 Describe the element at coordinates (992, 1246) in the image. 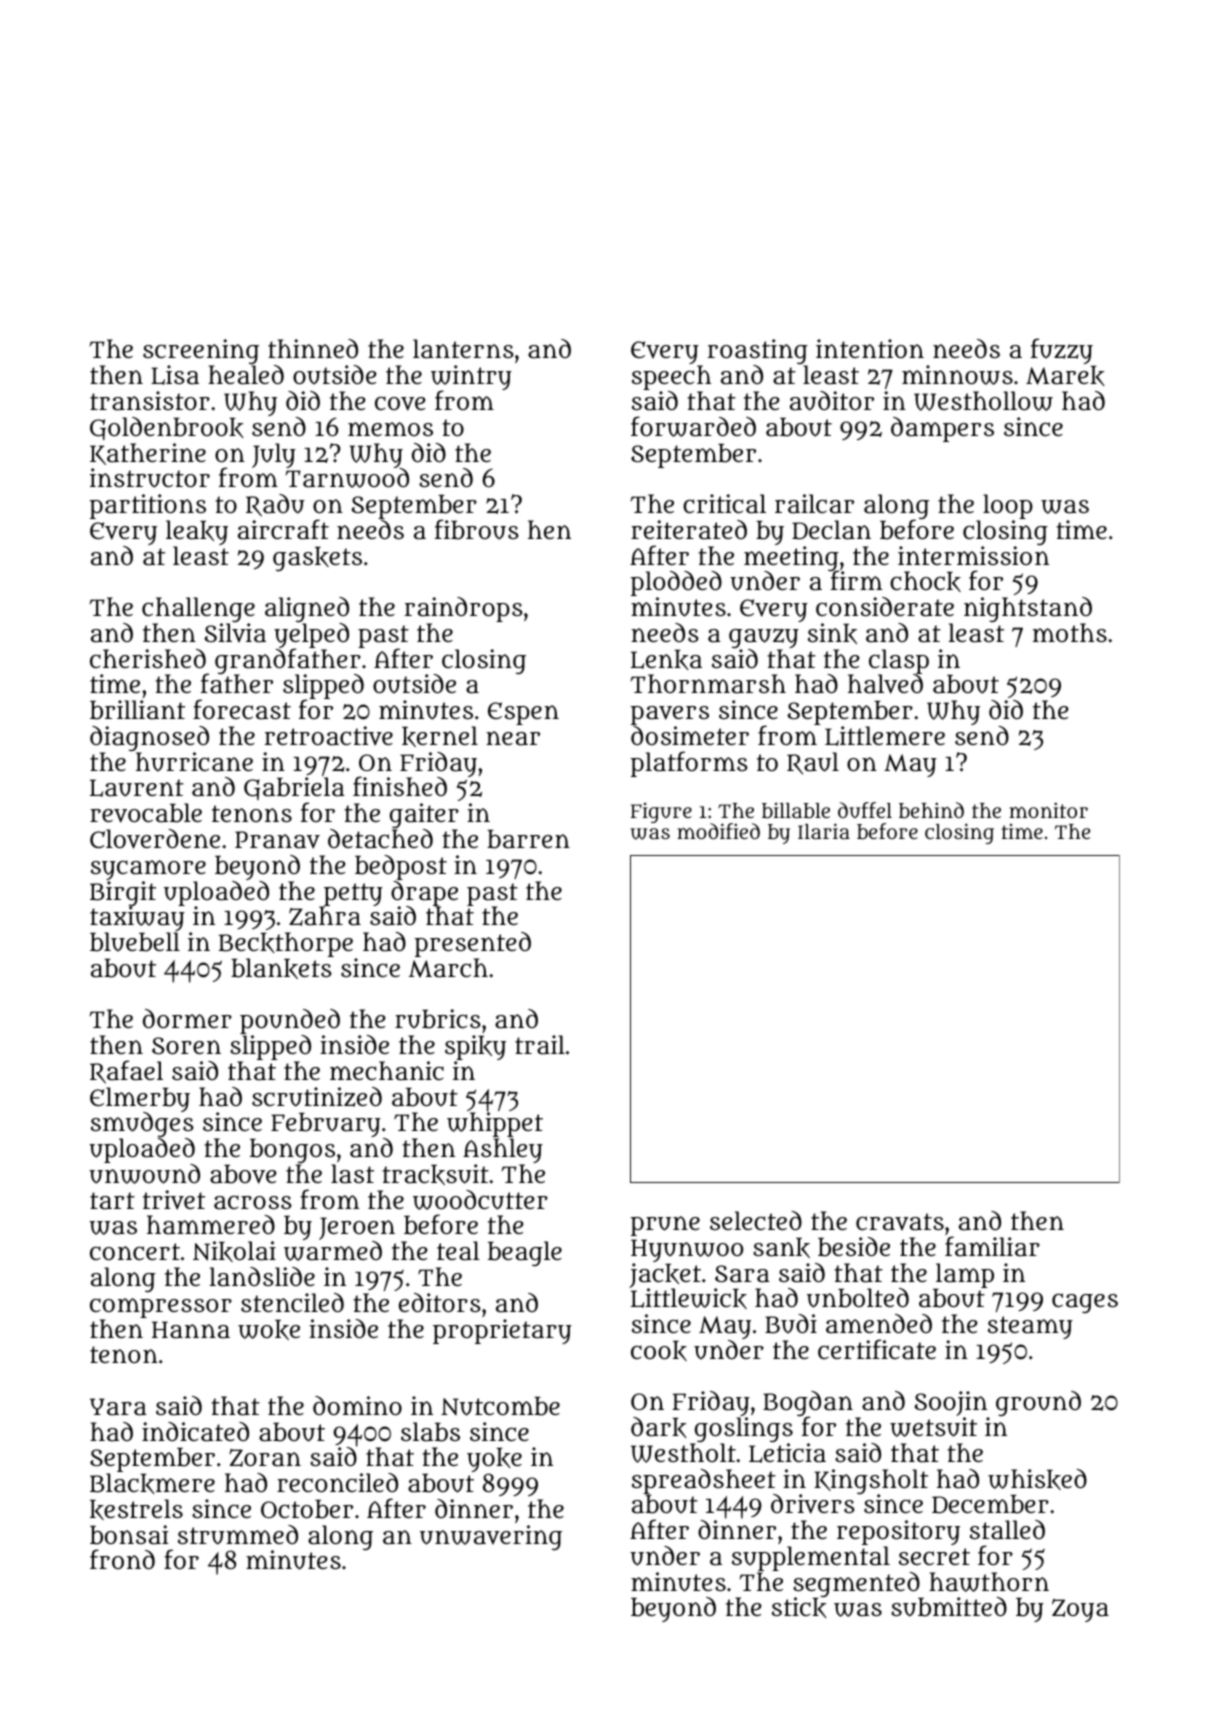

I see `familiar` at that location.
